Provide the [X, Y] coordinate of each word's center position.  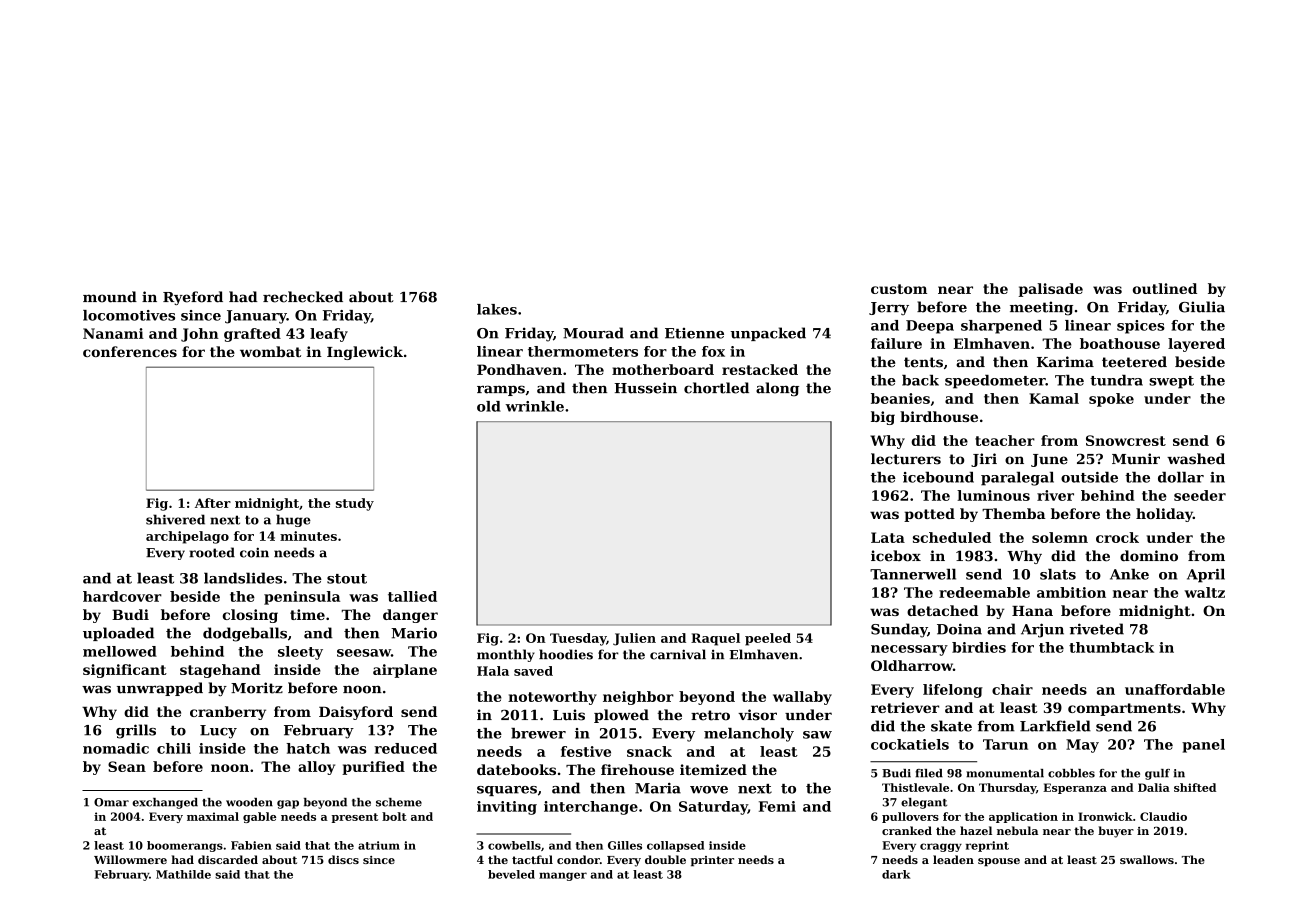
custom [899, 289]
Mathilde [183, 874]
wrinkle [534, 406]
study [355, 504]
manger [563, 876]
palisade [1051, 290]
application [1023, 817]
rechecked [303, 297]
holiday [1164, 515]
